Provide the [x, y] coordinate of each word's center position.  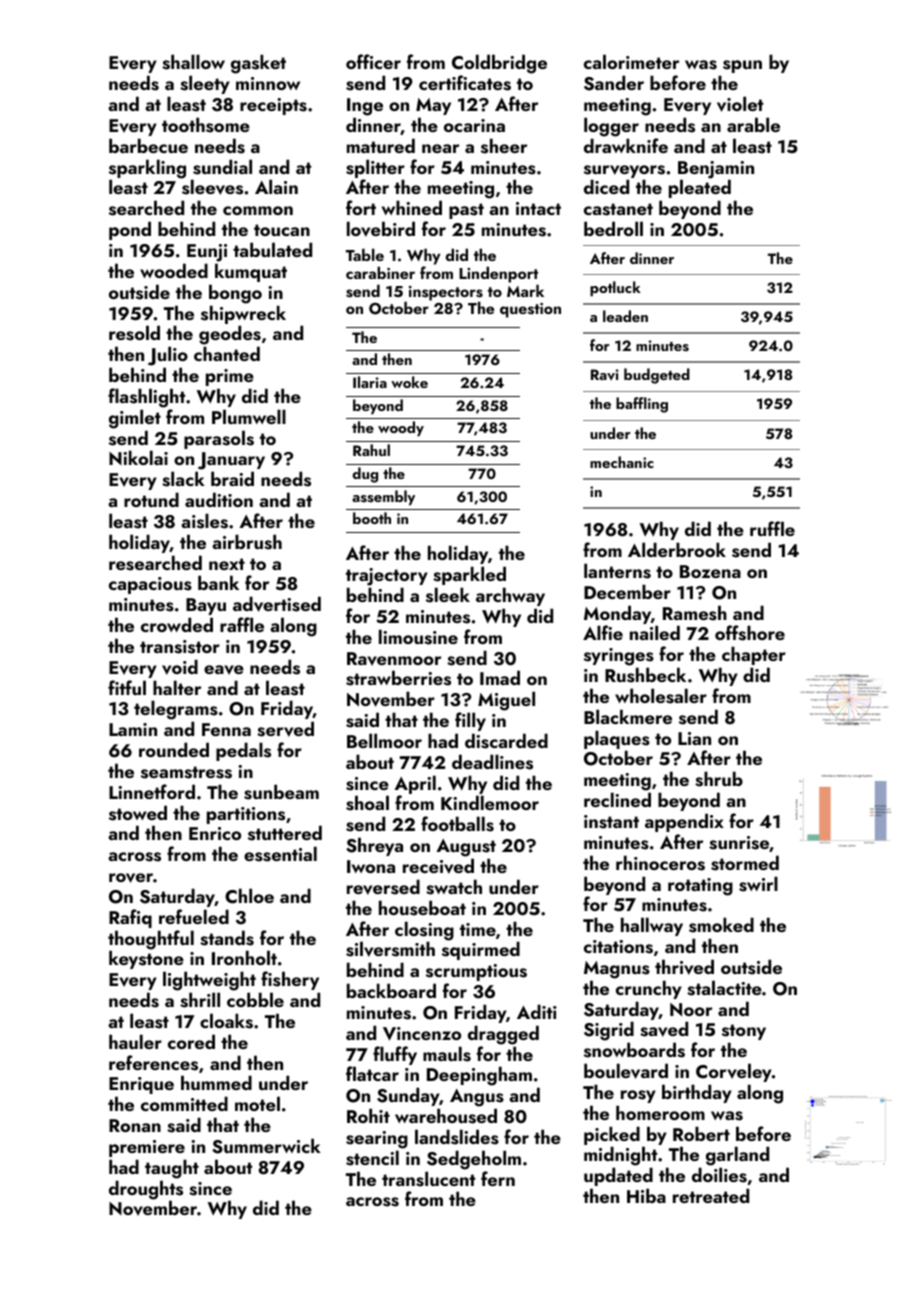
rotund [151, 499]
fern [498, 1178]
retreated [711, 1195]
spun [742, 66]
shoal [367, 803]
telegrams [176, 710]
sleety [205, 84]
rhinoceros [660, 863]
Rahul [371, 450]
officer [373, 61]
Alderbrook [677, 549]
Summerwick [266, 1146]
